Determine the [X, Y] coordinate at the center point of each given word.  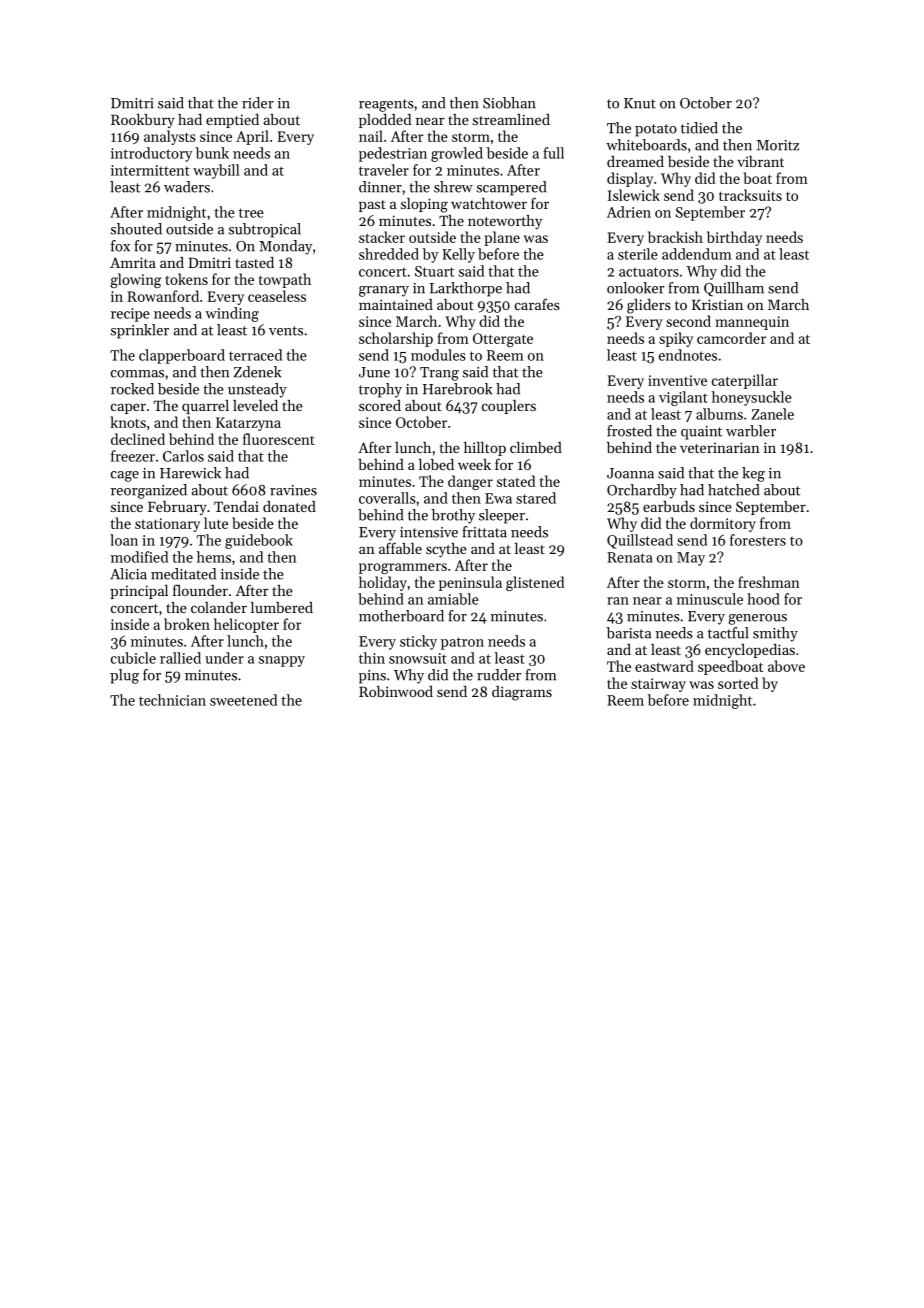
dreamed [635, 161]
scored [380, 405]
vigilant [683, 398]
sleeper [502, 516]
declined [138, 439]
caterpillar [745, 381]
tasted [254, 262]
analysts [170, 137]
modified [139, 557]
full [553, 153]
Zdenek [257, 372]
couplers [509, 407]
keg [753, 474]
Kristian [717, 304]
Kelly [458, 255]
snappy [282, 661]
